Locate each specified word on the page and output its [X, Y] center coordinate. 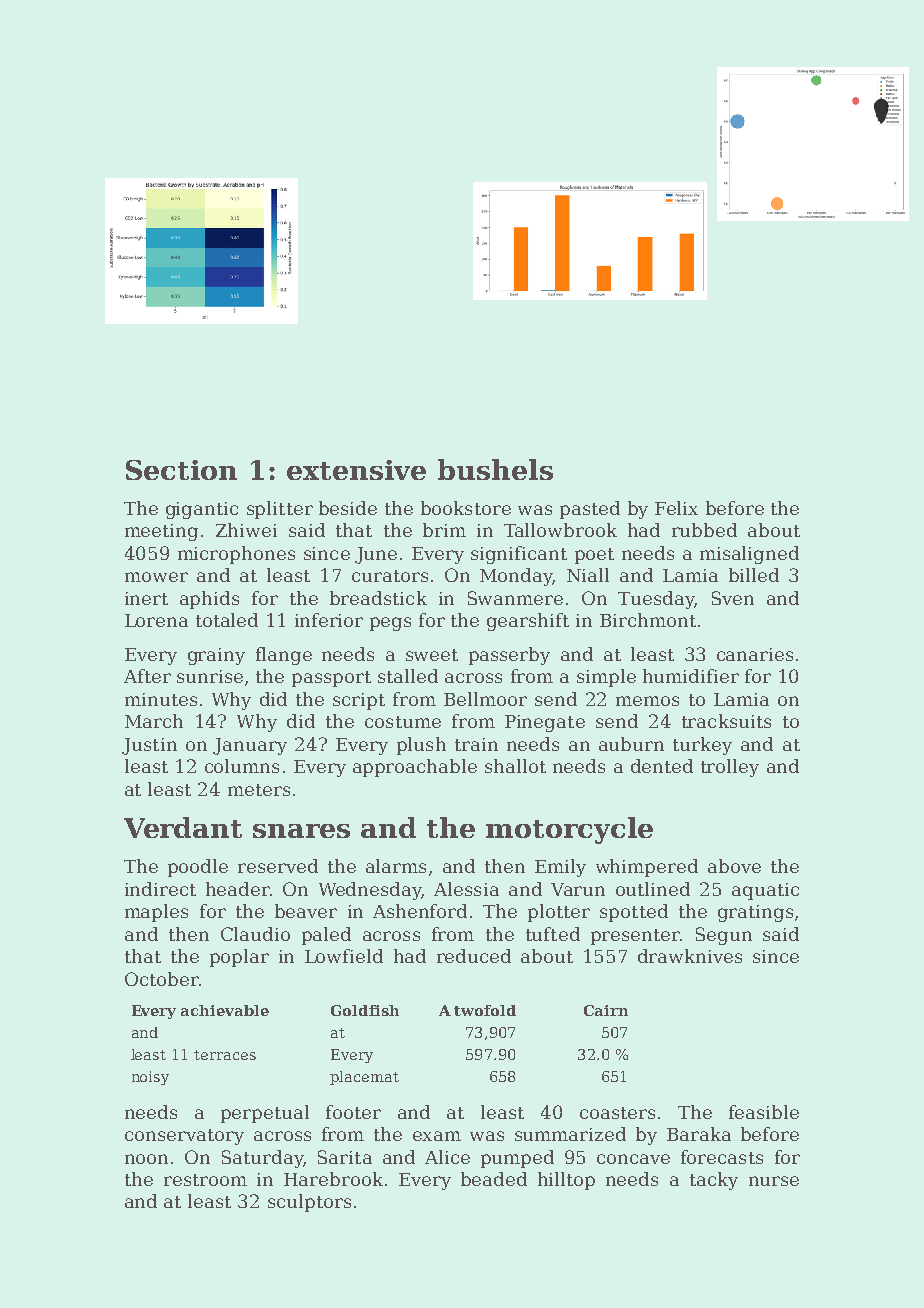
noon [146, 1159]
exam [437, 1136]
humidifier [691, 676]
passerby [509, 656]
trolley [730, 768]
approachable [415, 768]
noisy [150, 1078]
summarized [570, 1134]
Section [181, 470]
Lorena [156, 620]
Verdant [183, 827]
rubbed [704, 530]
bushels [495, 469]
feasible [764, 1112]
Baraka [699, 1134]
